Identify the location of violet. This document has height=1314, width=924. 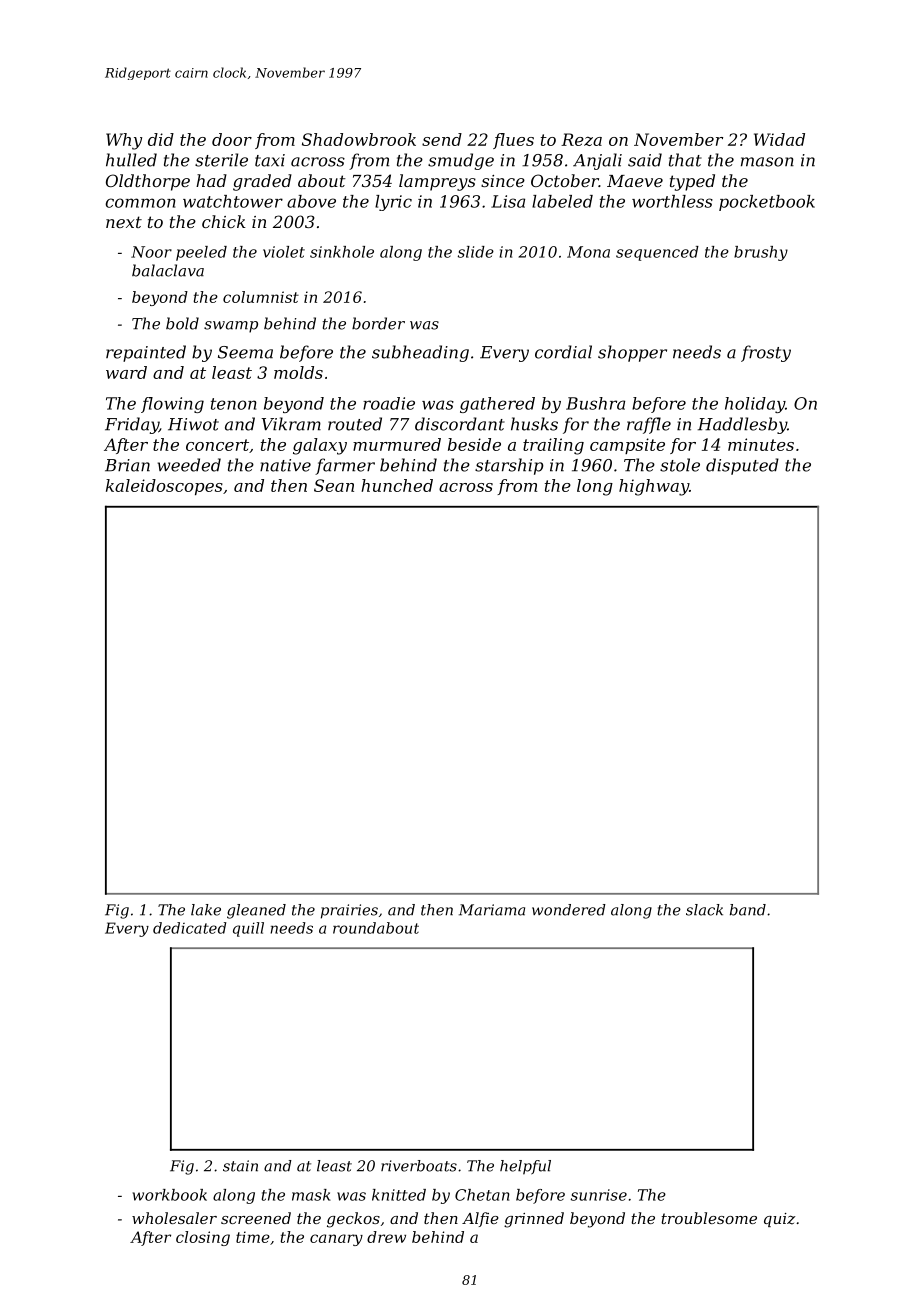
(284, 252).
